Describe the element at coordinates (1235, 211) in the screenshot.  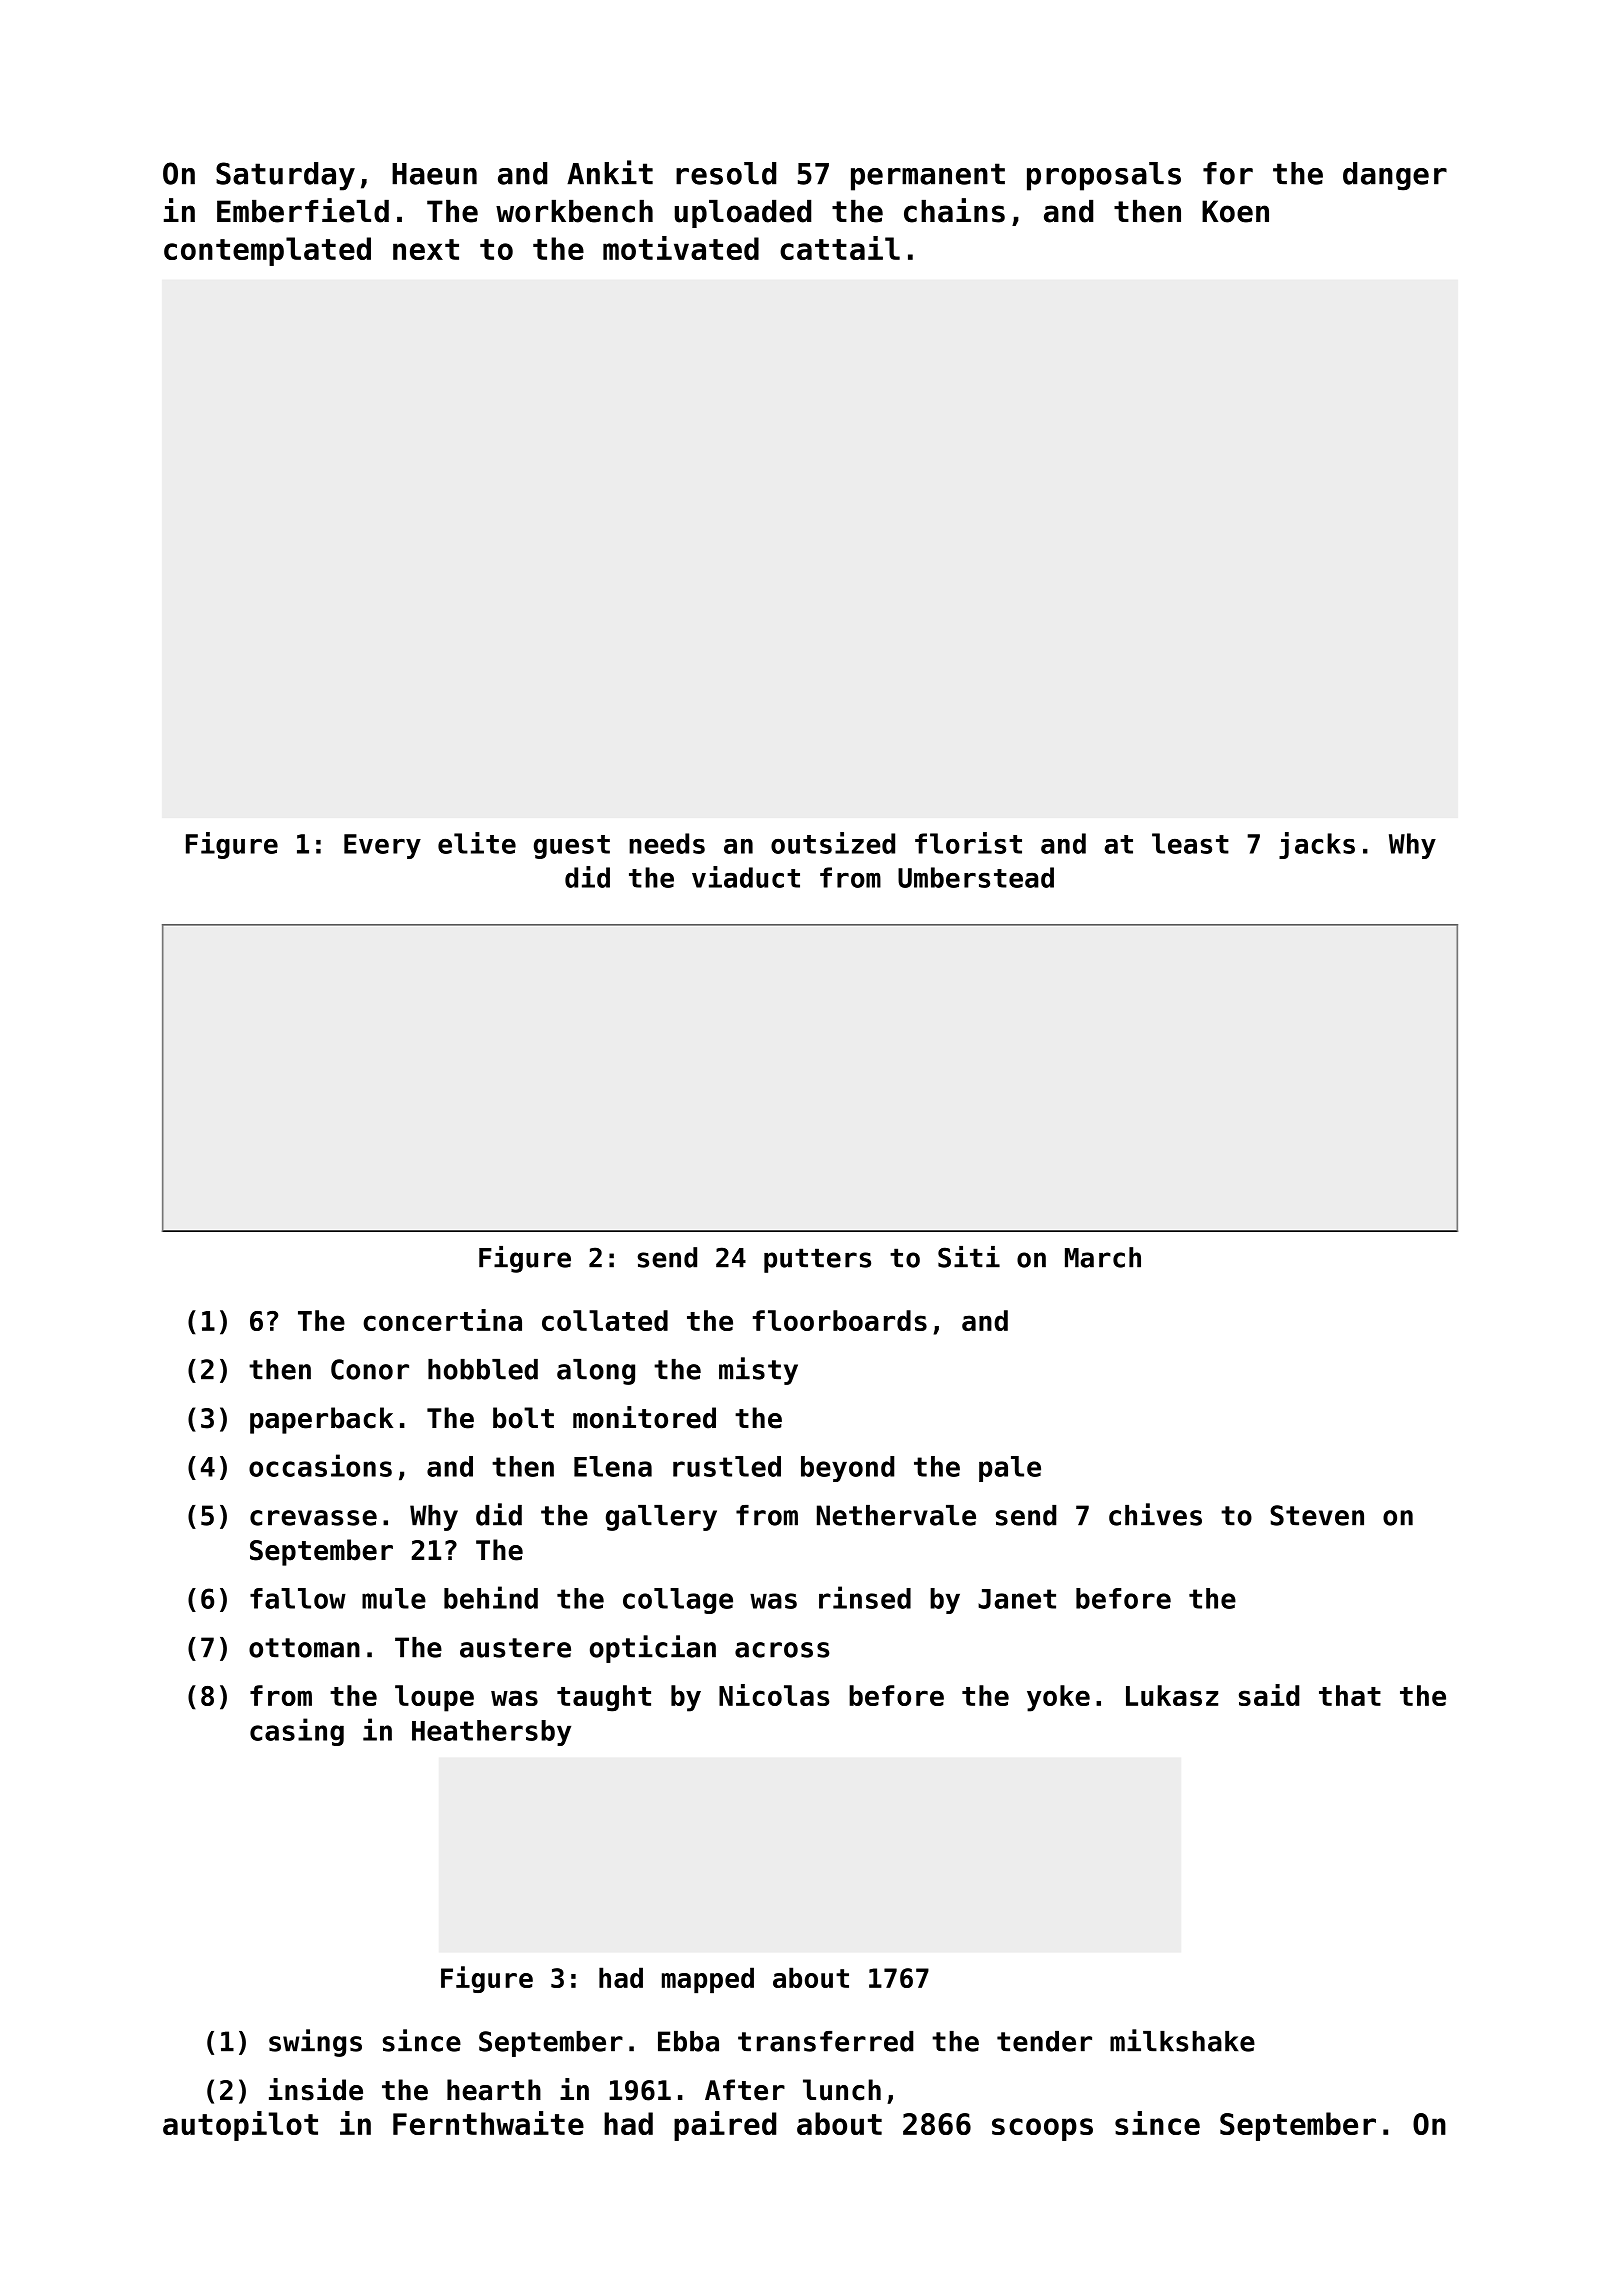
I see `Koen` at that location.
